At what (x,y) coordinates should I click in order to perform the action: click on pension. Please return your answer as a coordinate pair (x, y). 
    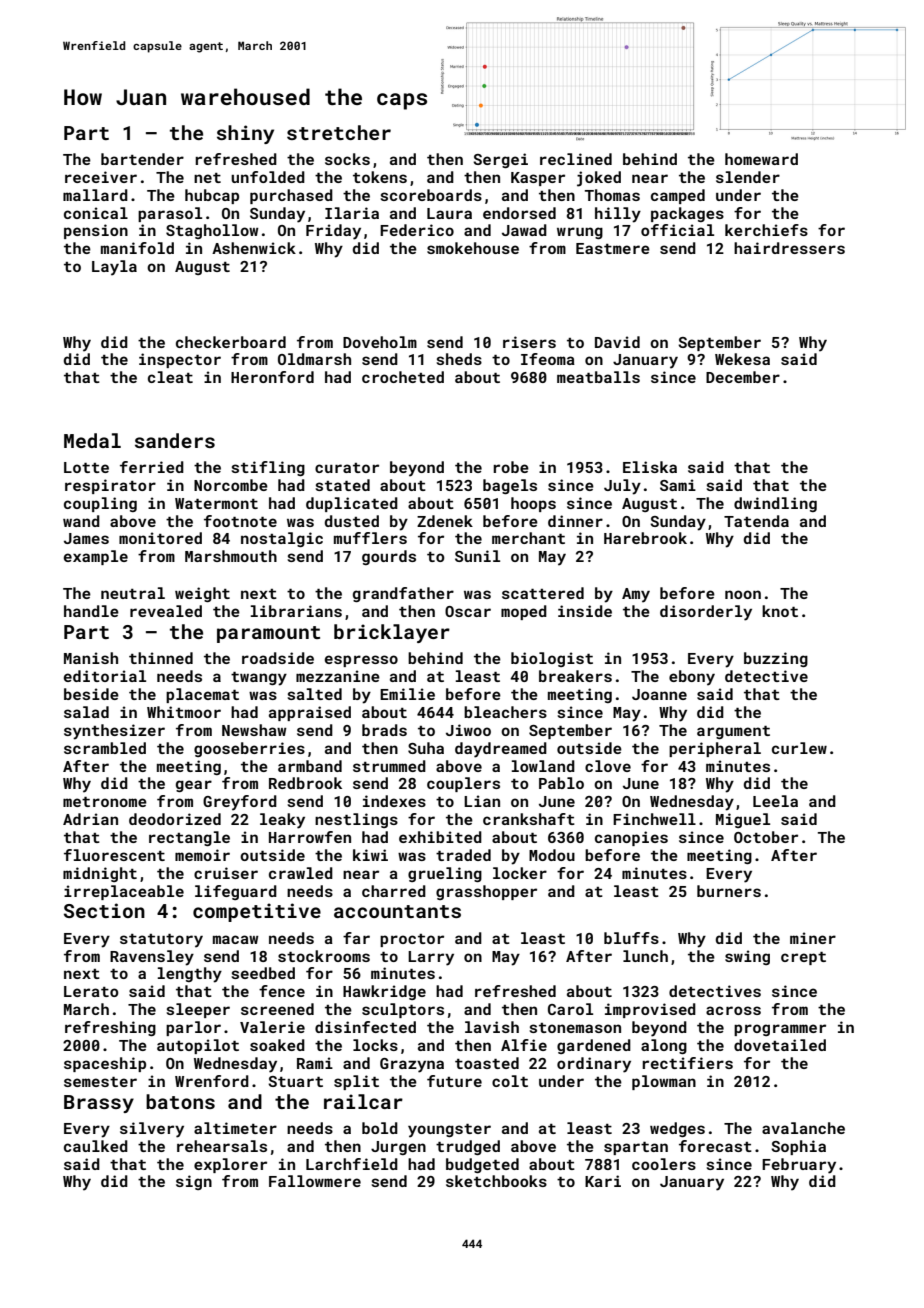
    Looking at the image, I should click on (96, 231).
